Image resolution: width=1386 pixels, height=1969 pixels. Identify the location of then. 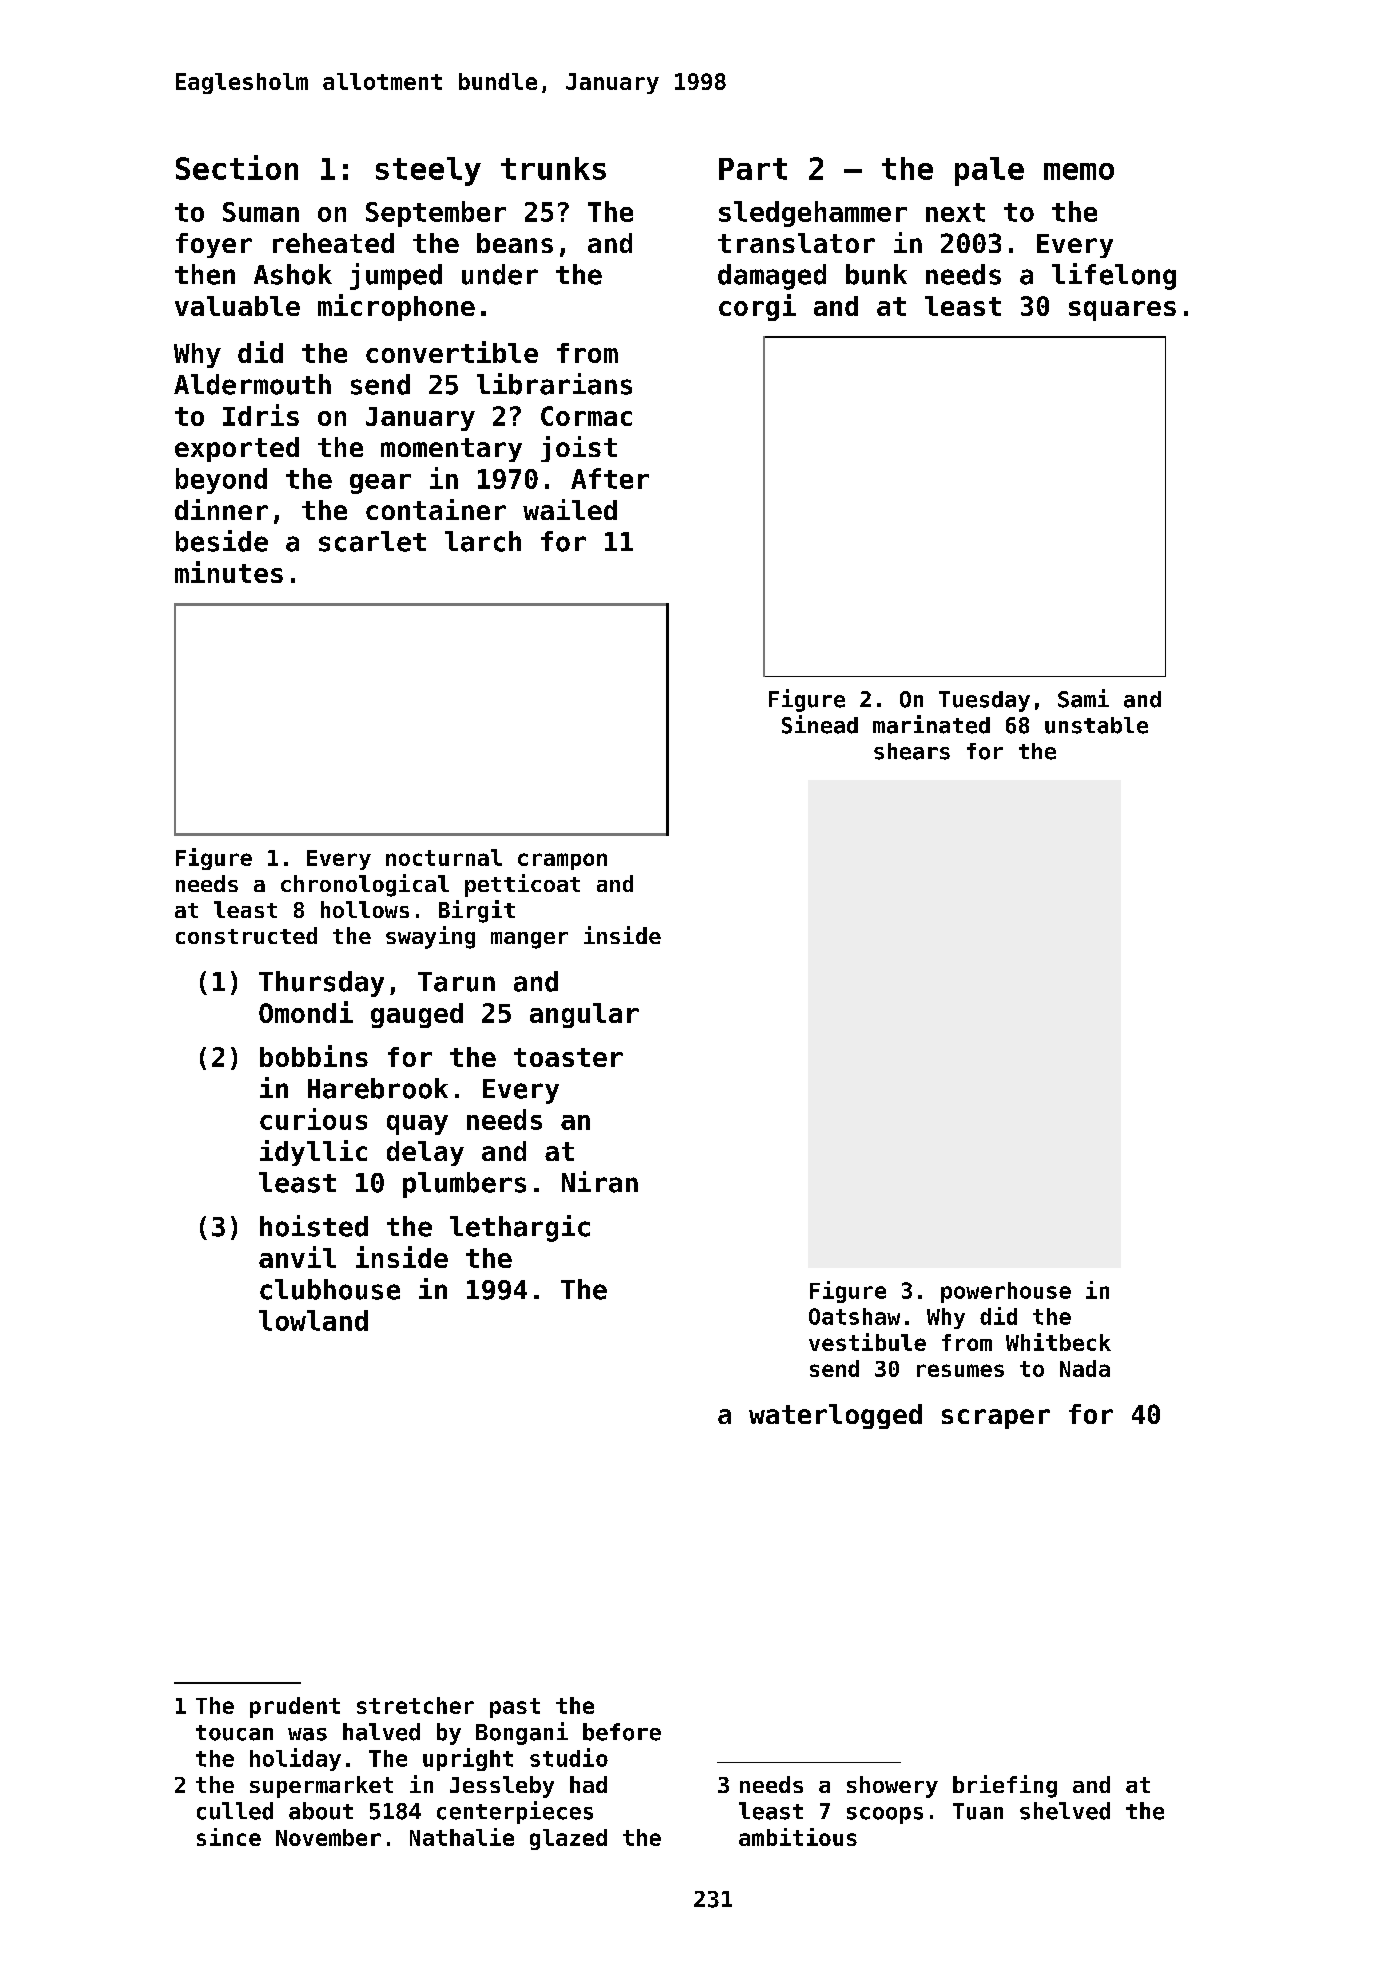
(205, 274).
